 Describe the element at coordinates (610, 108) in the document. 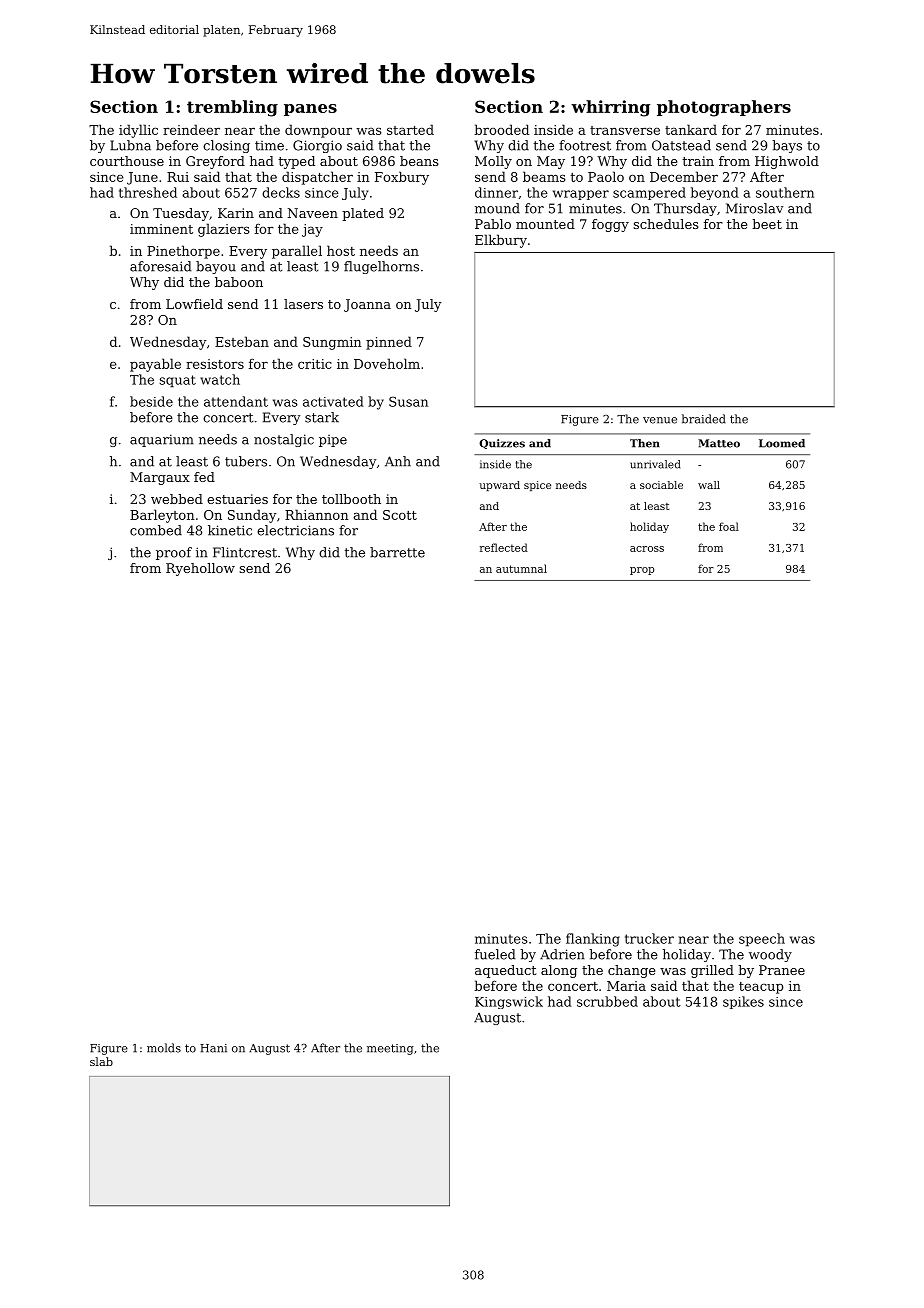

I see `whirring` at that location.
